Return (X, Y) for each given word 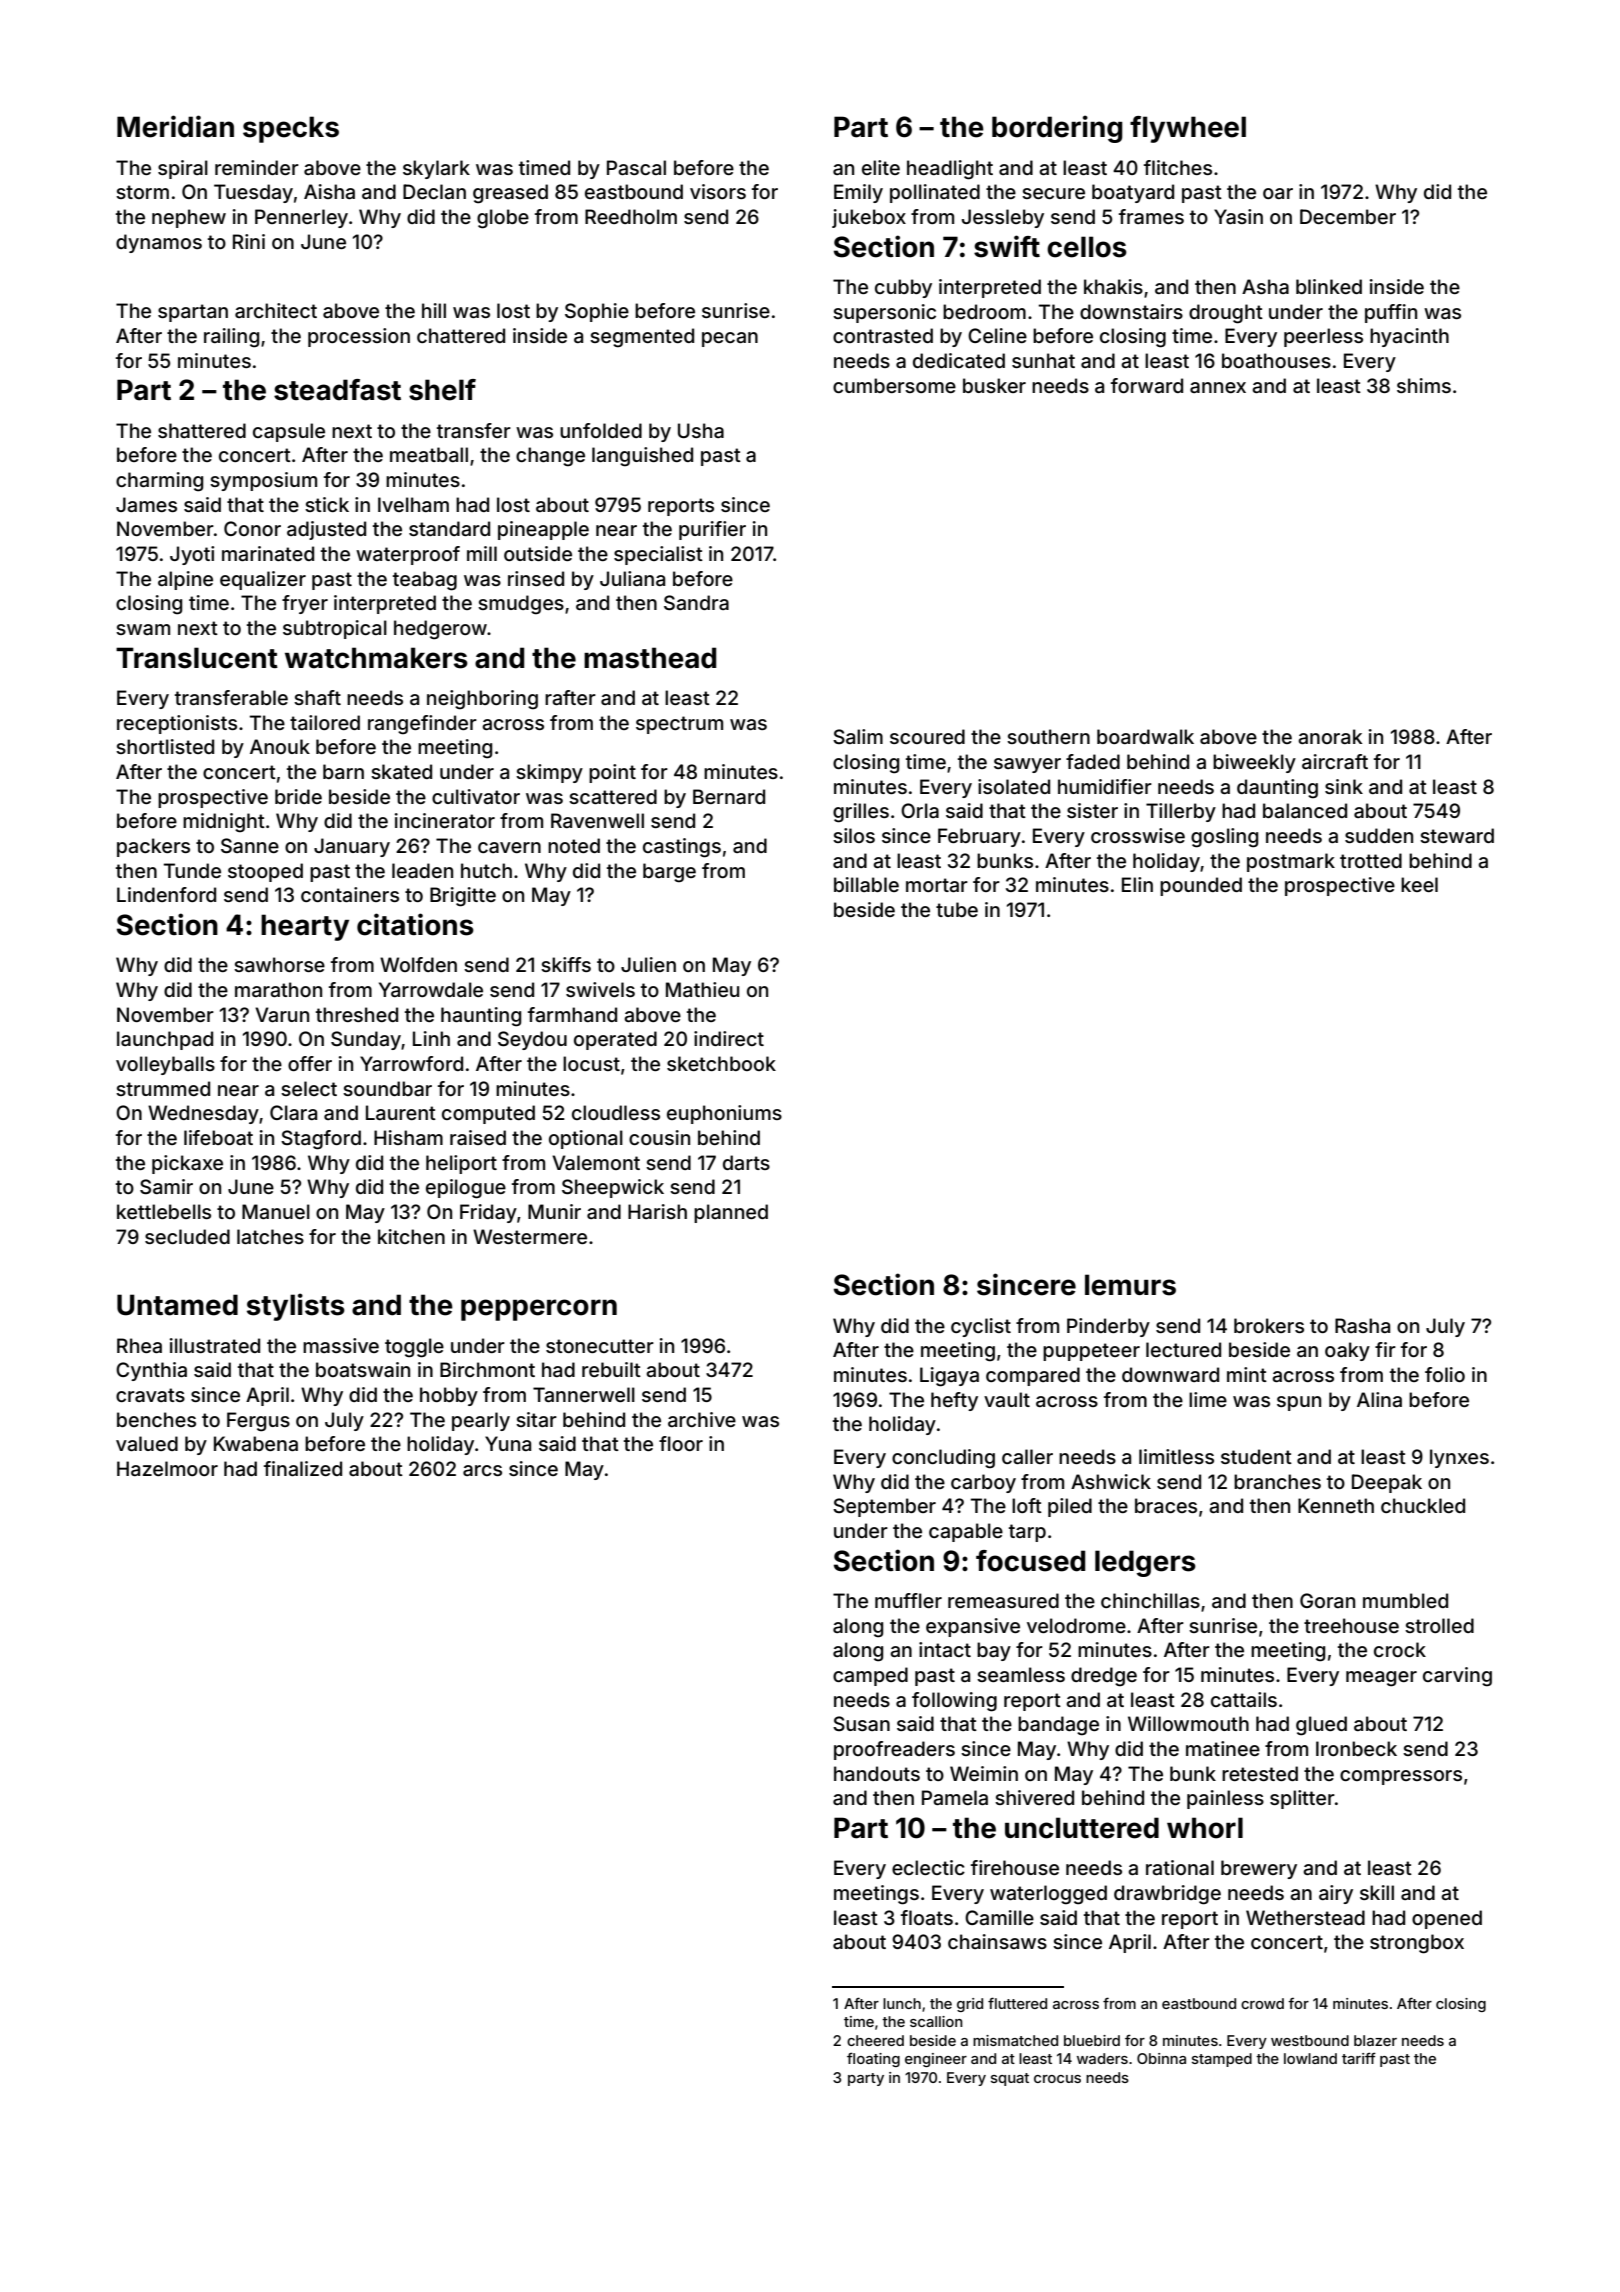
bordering (1057, 129)
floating (873, 2059)
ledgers (1145, 1563)
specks (291, 129)
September (884, 1507)
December (1348, 216)
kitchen (411, 1236)
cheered (875, 2040)
